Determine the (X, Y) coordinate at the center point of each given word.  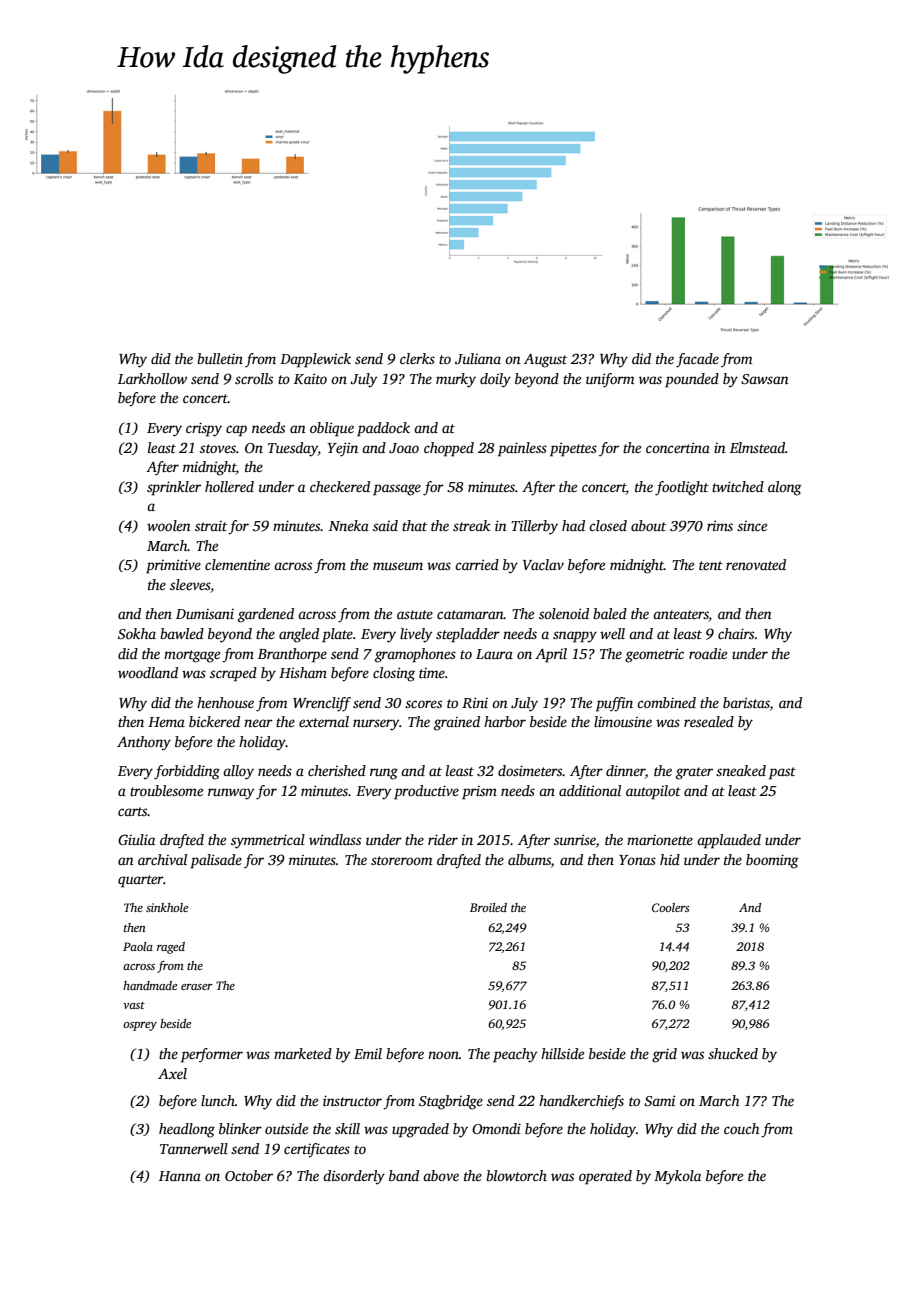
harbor (505, 721)
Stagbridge (451, 1102)
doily (495, 380)
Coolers (671, 907)
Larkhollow (152, 378)
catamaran (470, 614)
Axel (172, 1073)
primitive (173, 566)
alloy (238, 772)
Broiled (488, 907)
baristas (746, 702)
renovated (756, 564)
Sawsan (765, 379)
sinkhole (167, 907)
